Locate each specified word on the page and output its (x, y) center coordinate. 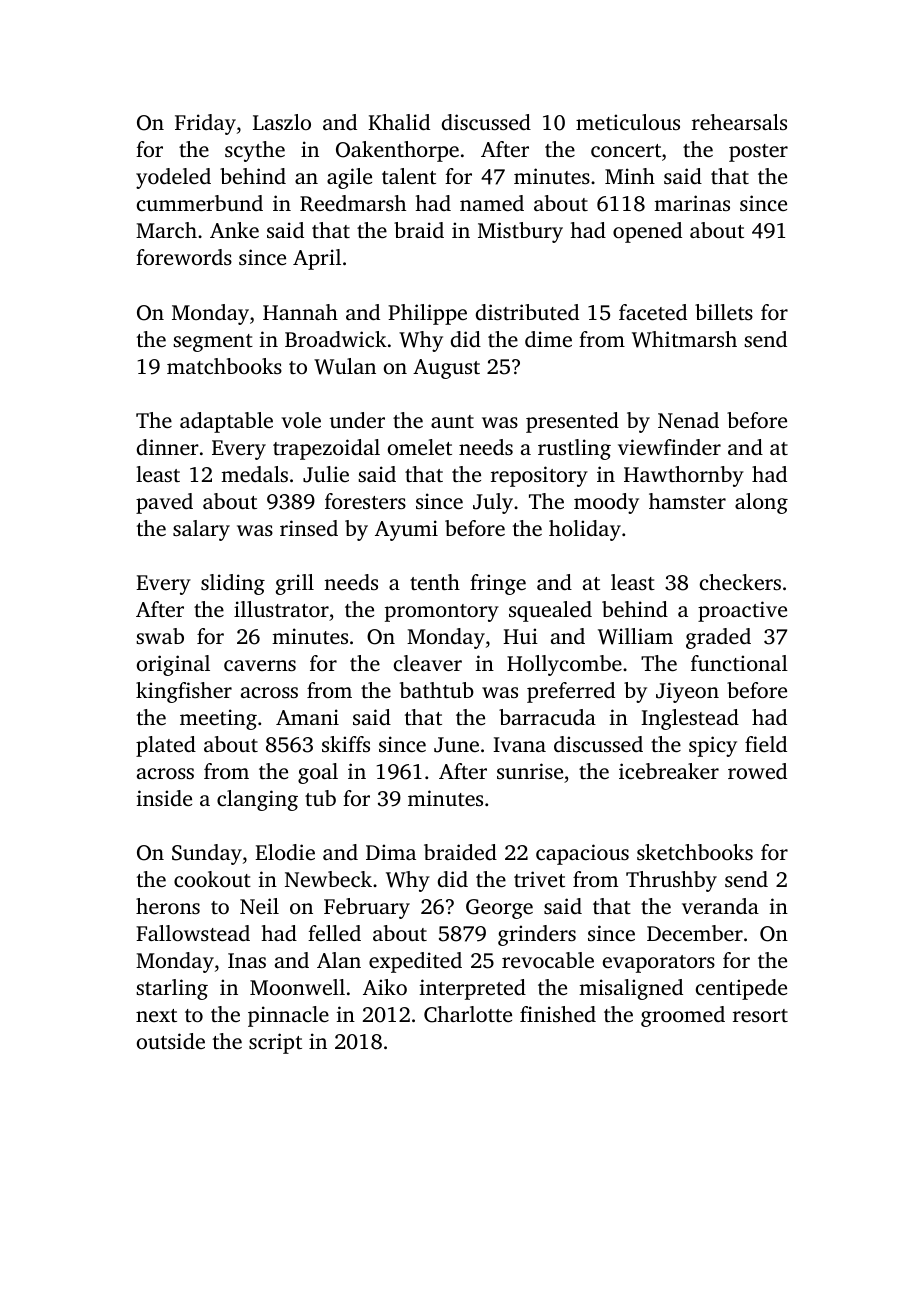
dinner (168, 447)
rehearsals (739, 122)
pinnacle (288, 1016)
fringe (498, 584)
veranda (720, 906)
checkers (740, 582)
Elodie (285, 852)
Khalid (399, 122)
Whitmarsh (684, 339)
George (499, 909)
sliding (233, 584)
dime (548, 339)
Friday (205, 124)
